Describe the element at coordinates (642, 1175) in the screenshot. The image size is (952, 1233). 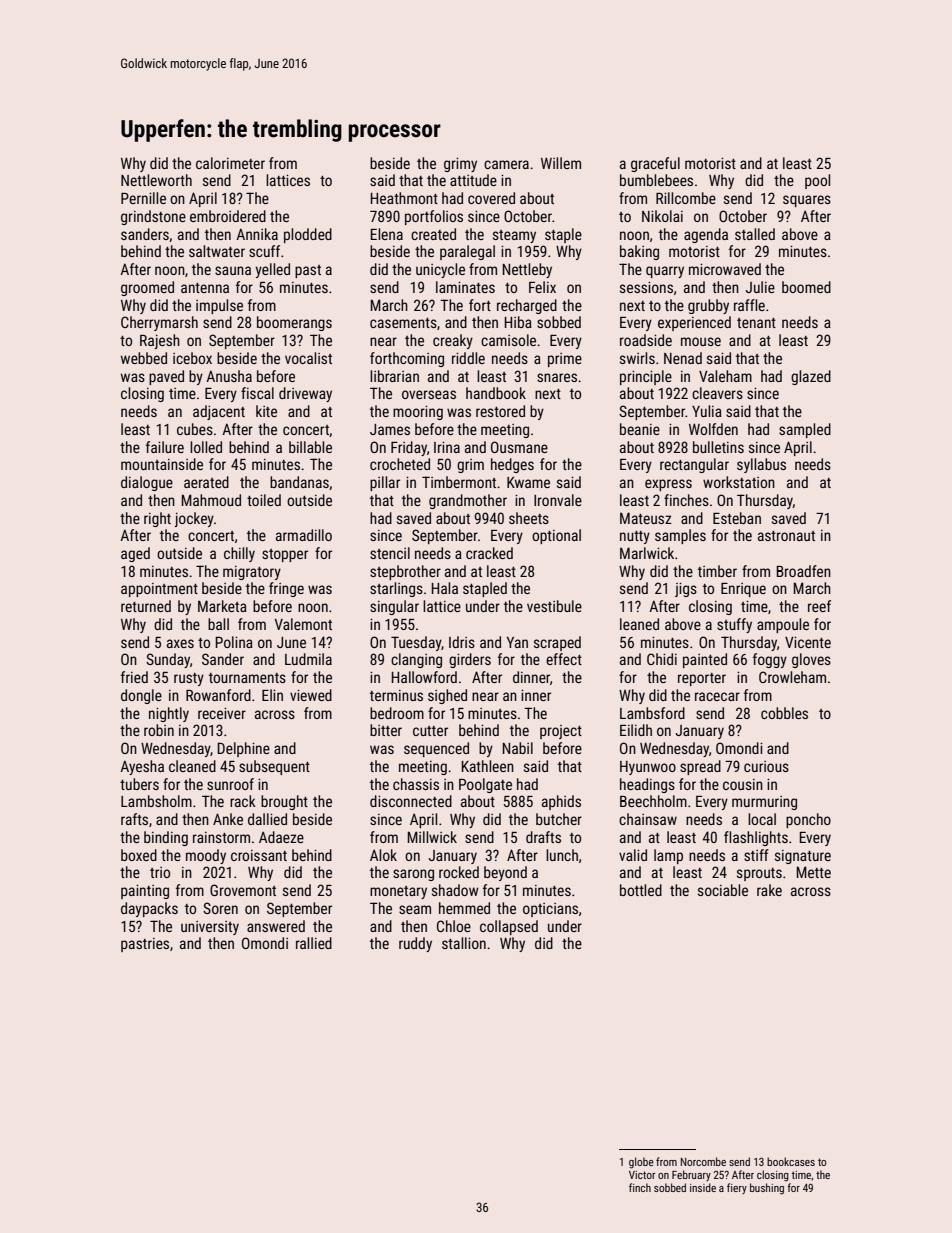
I see `Victor` at that location.
